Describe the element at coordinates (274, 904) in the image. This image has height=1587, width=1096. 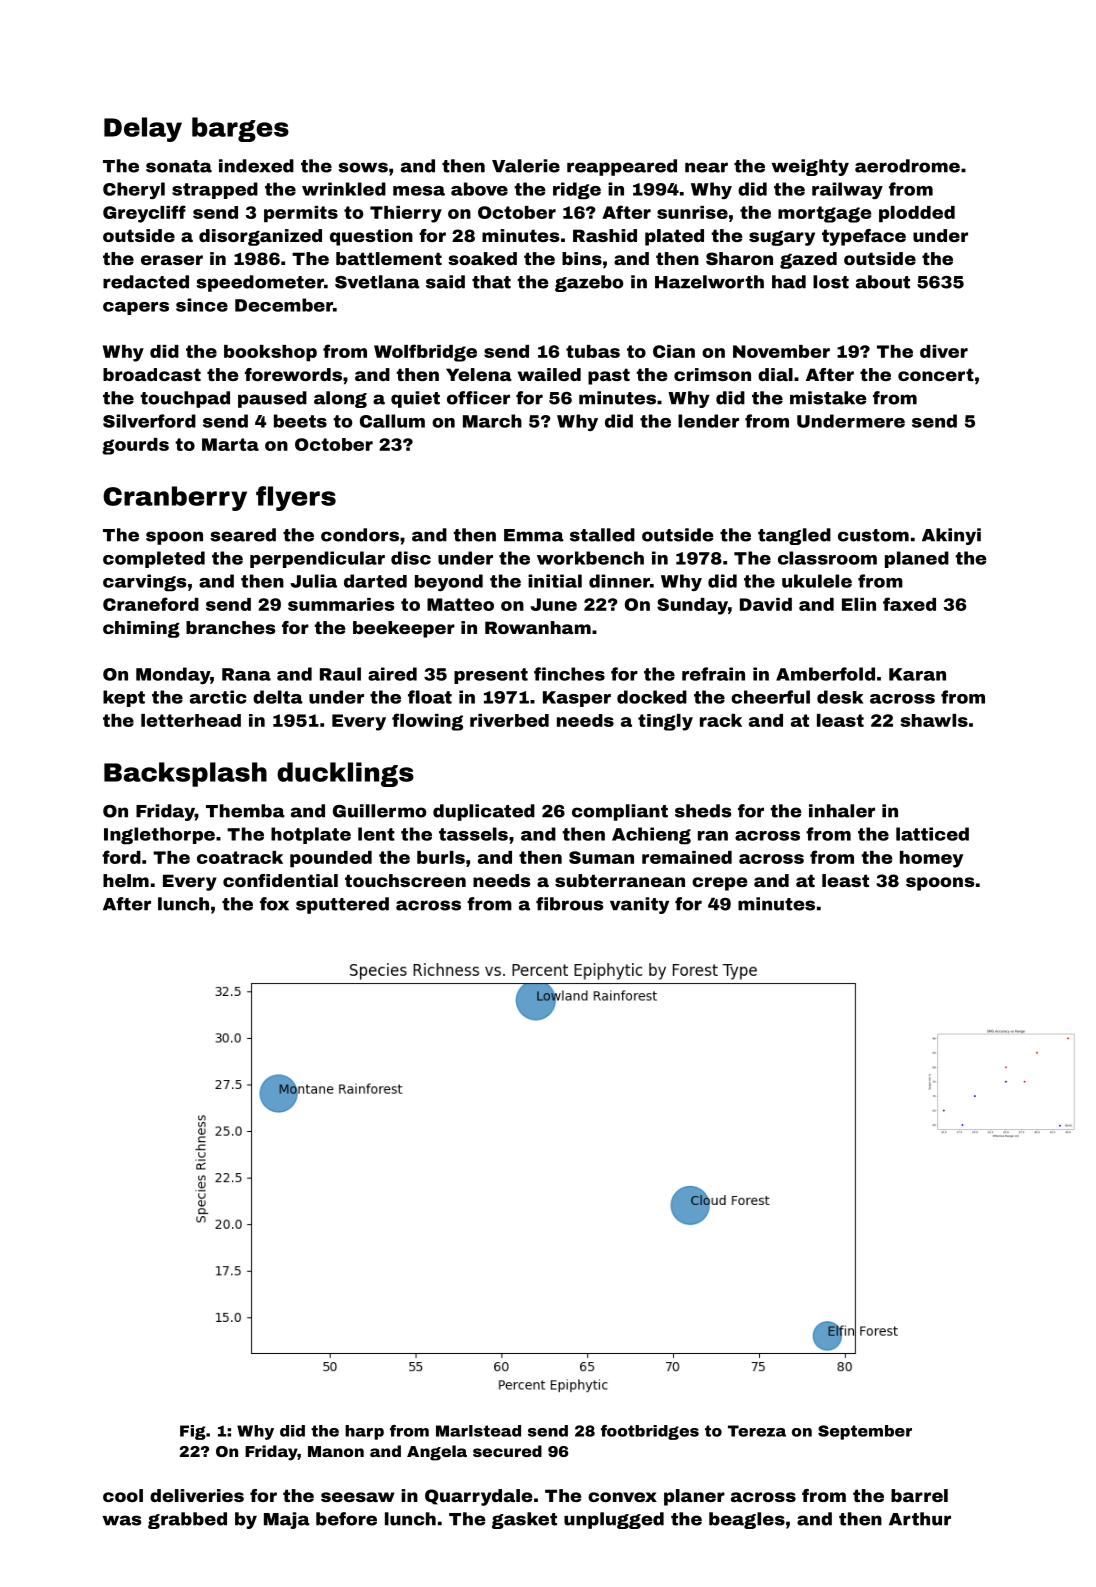
I see `fox` at that location.
